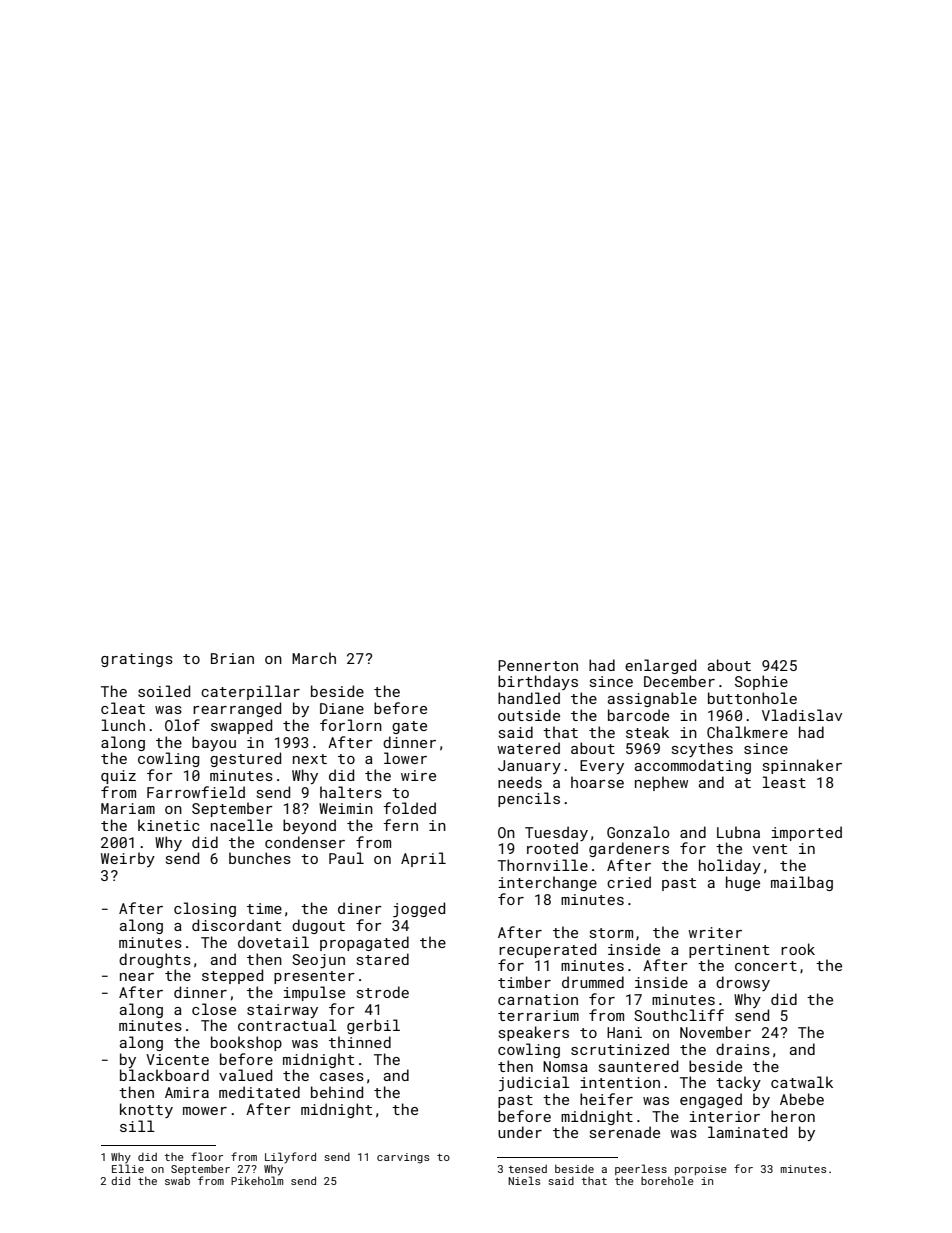  Describe the element at coordinates (257, 1180) in the page. I see `Pikeholm` at that location.
